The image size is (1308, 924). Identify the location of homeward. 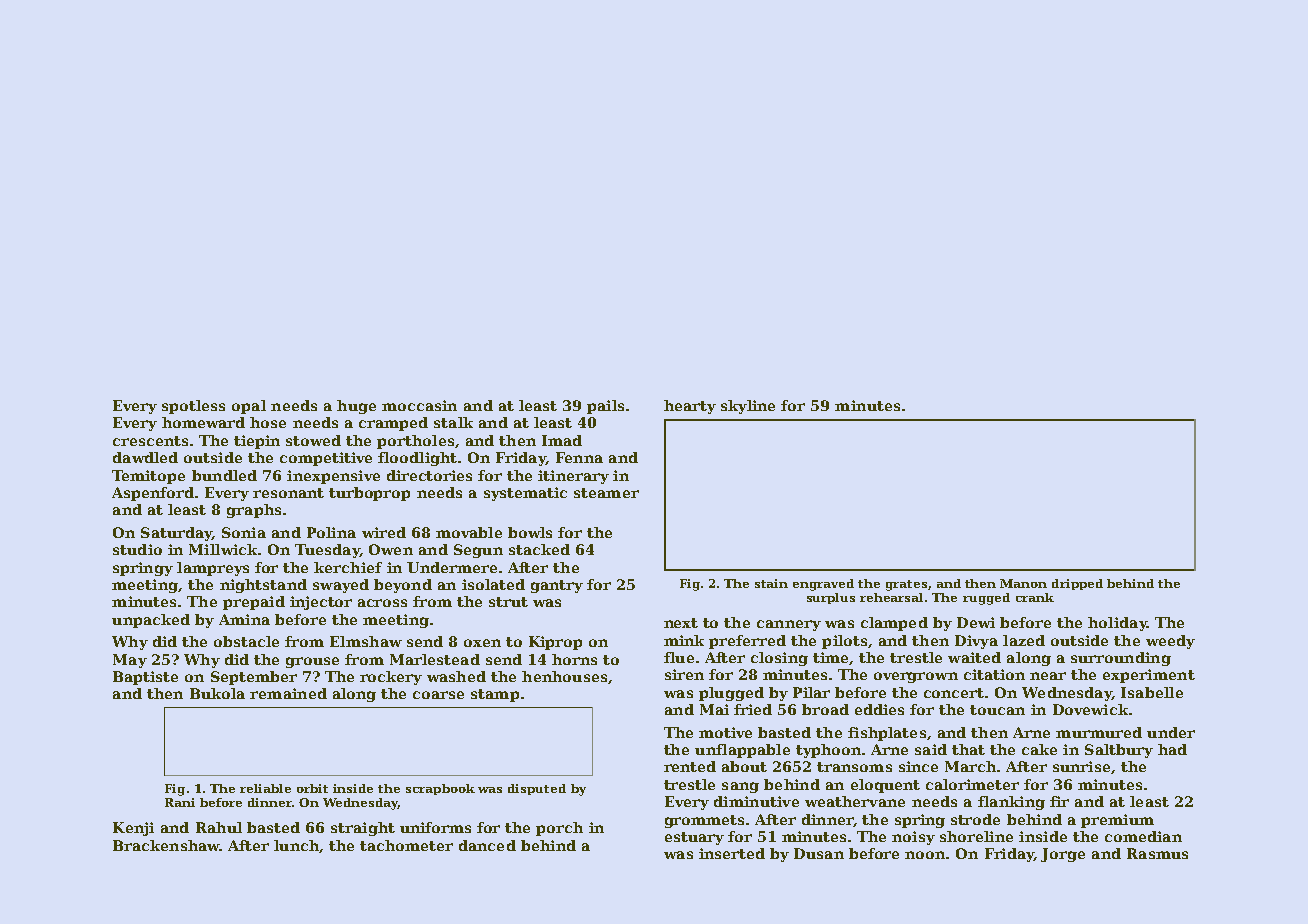
(203, 422).
